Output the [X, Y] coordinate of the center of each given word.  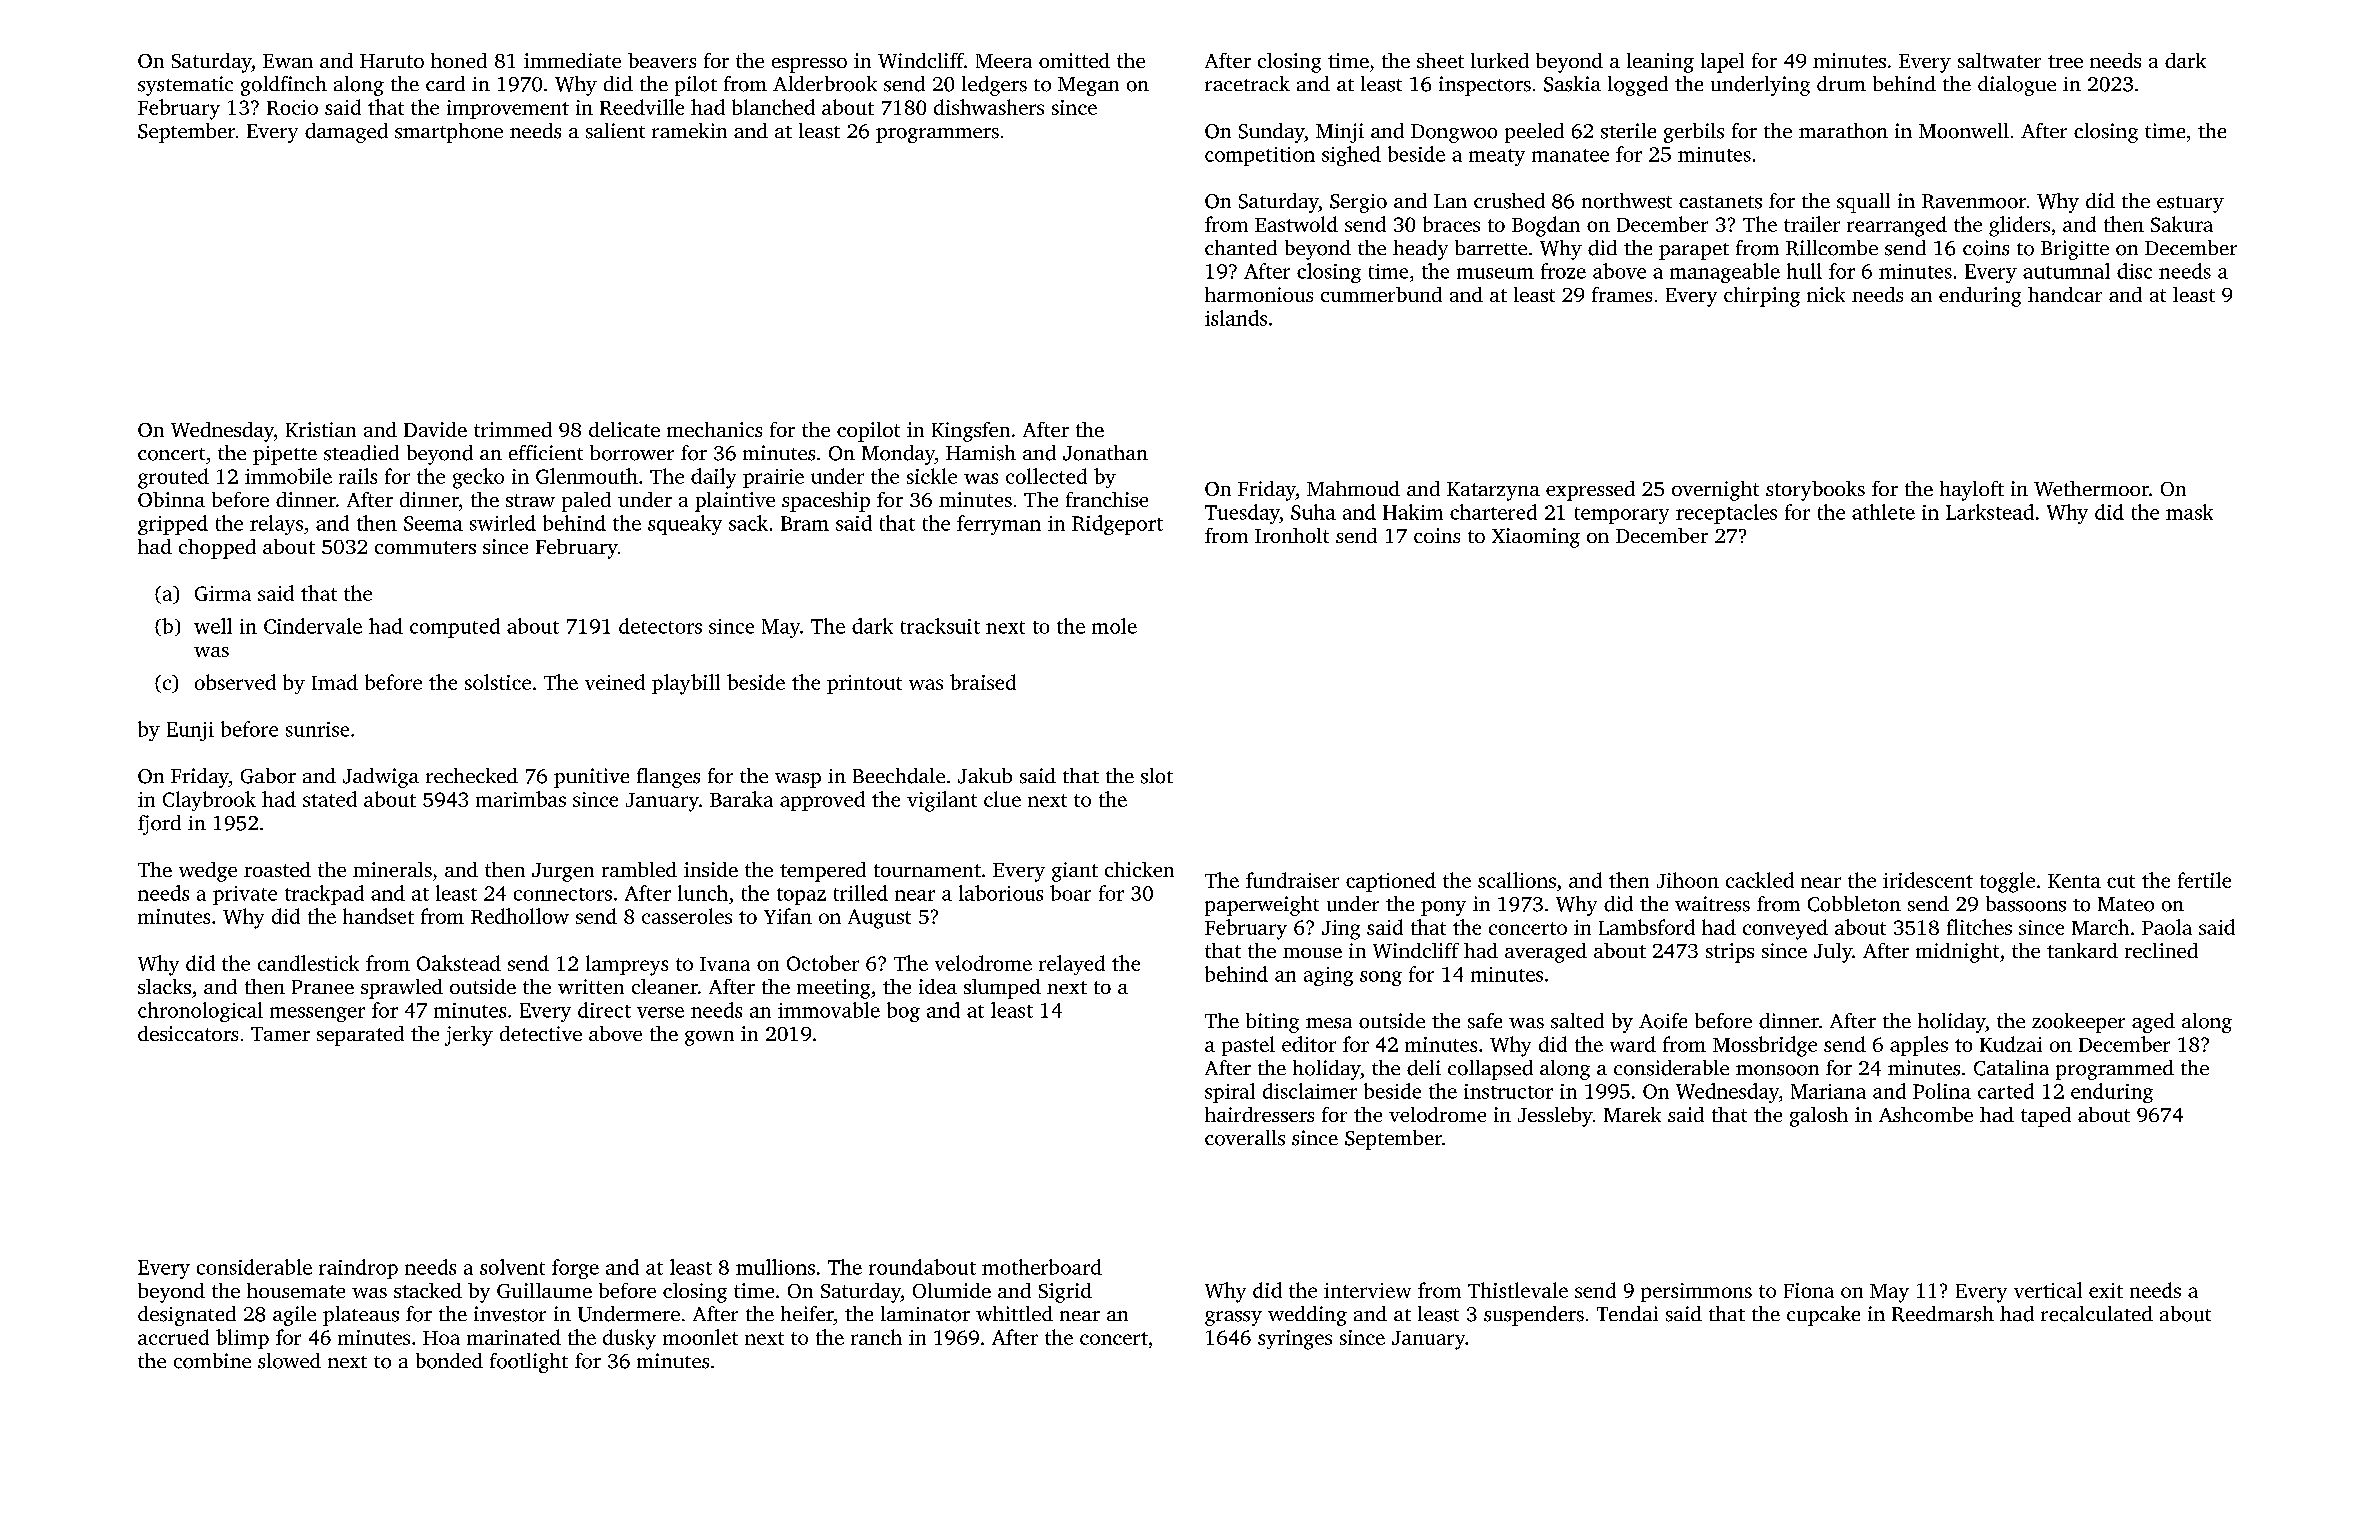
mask [2189, 512]
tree [2065, 61]
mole [1114, 626]
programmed [2115, 1070]
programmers [937, 135]
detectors [660, 626]
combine [212, 1361]
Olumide [952, 1290]
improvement [508, 109]
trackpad [324, 895]
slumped [1002, 989]
